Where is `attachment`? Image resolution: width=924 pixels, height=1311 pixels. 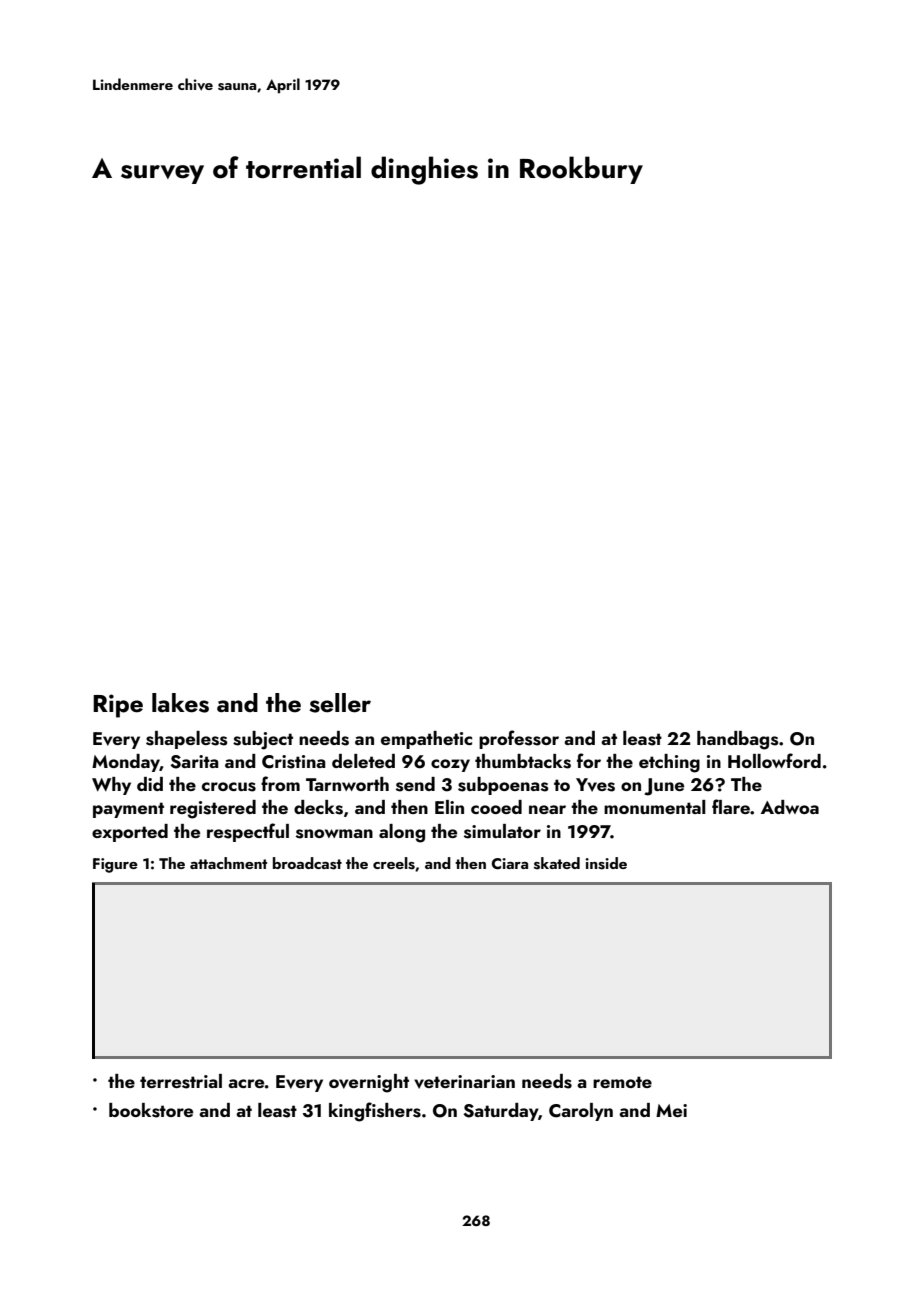
attachment is located at coordinates (228, 863).
